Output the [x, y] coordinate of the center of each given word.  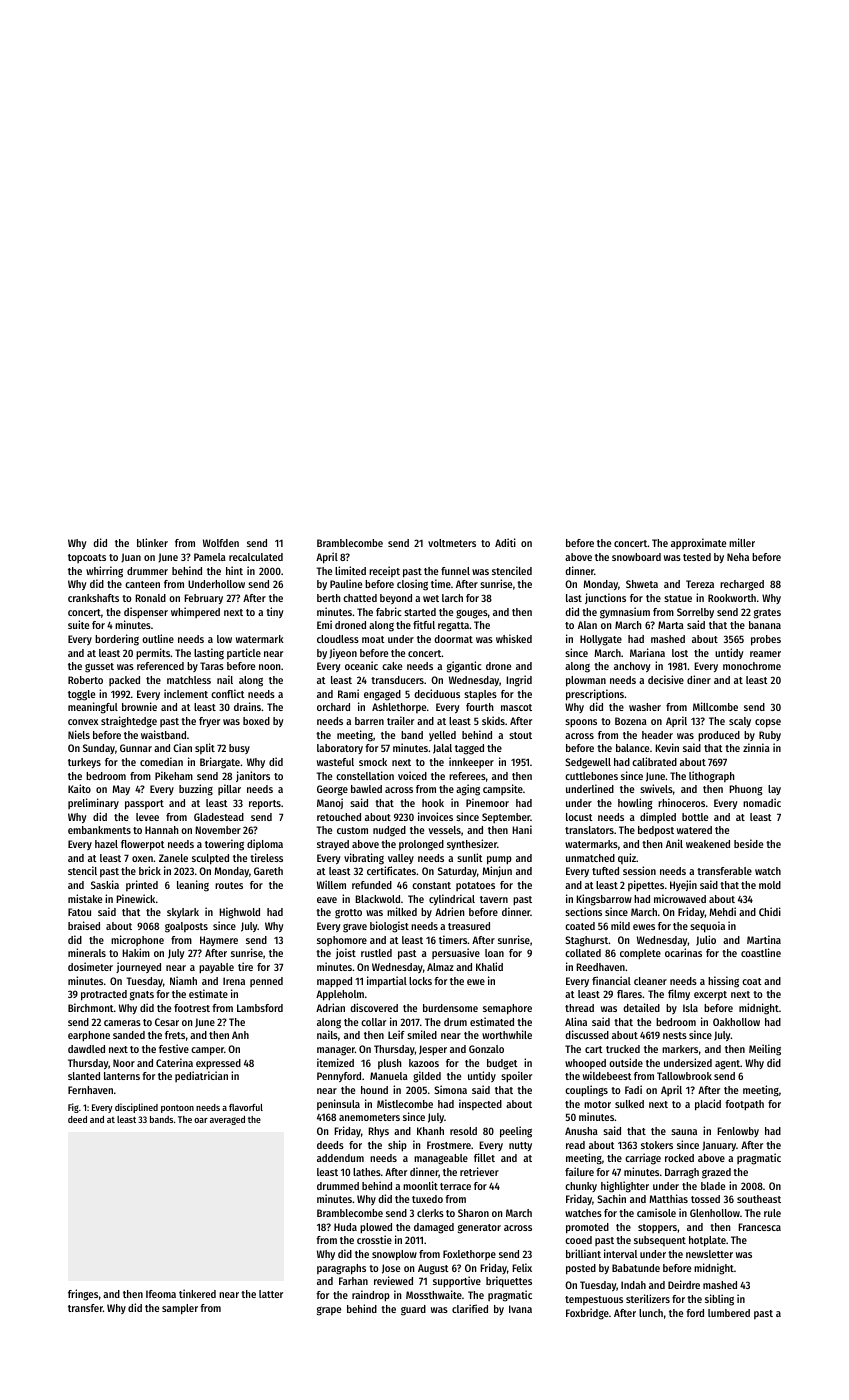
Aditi [505, 542]
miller [742, 542]
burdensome [450, 1008]
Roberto [85, 680]
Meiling [765, 1050]
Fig [73, 1108]
